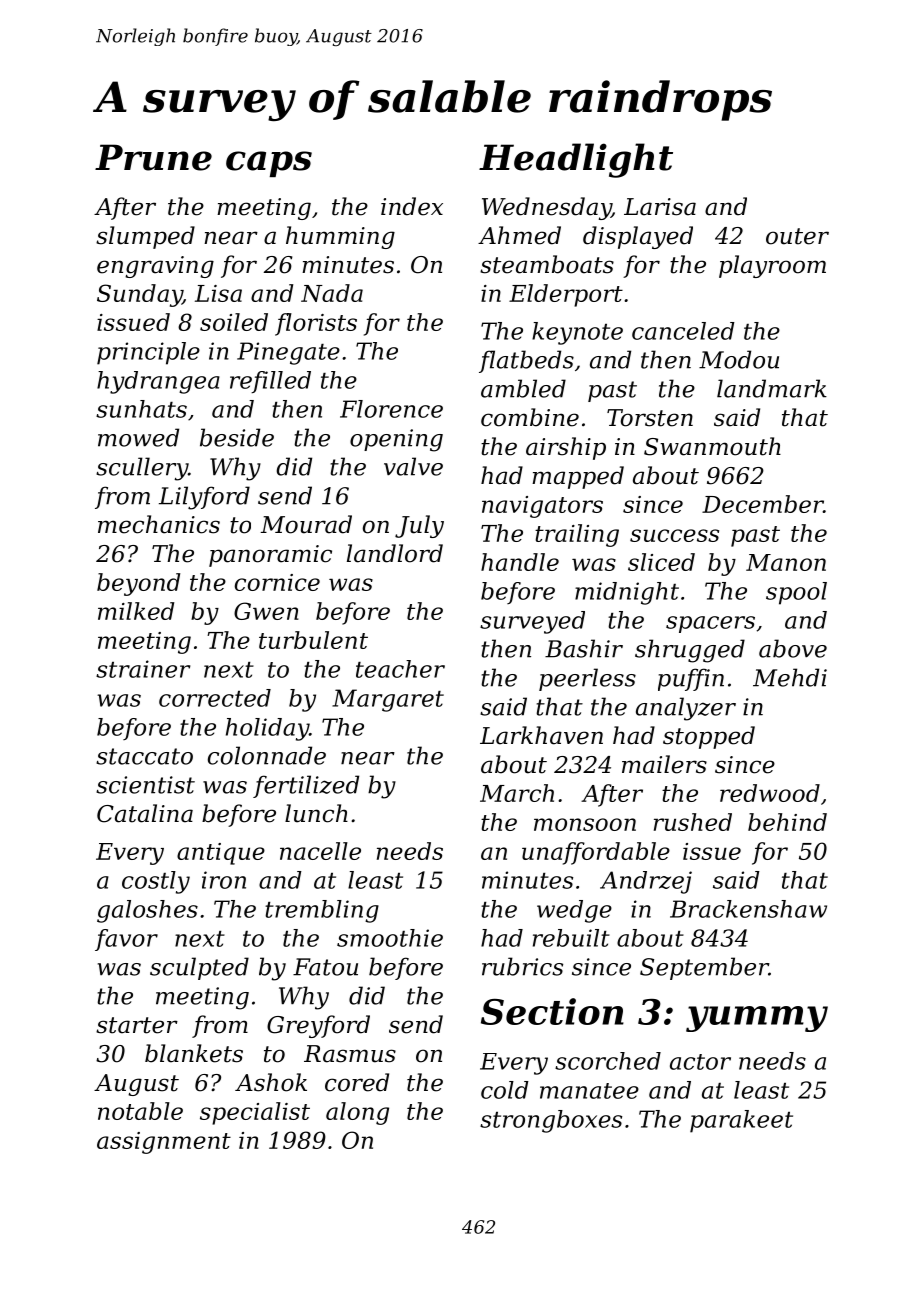 This image has height=1311, width=924. Describe the element at coordinates (357, 1113) in the image. I see `along` at that location.
